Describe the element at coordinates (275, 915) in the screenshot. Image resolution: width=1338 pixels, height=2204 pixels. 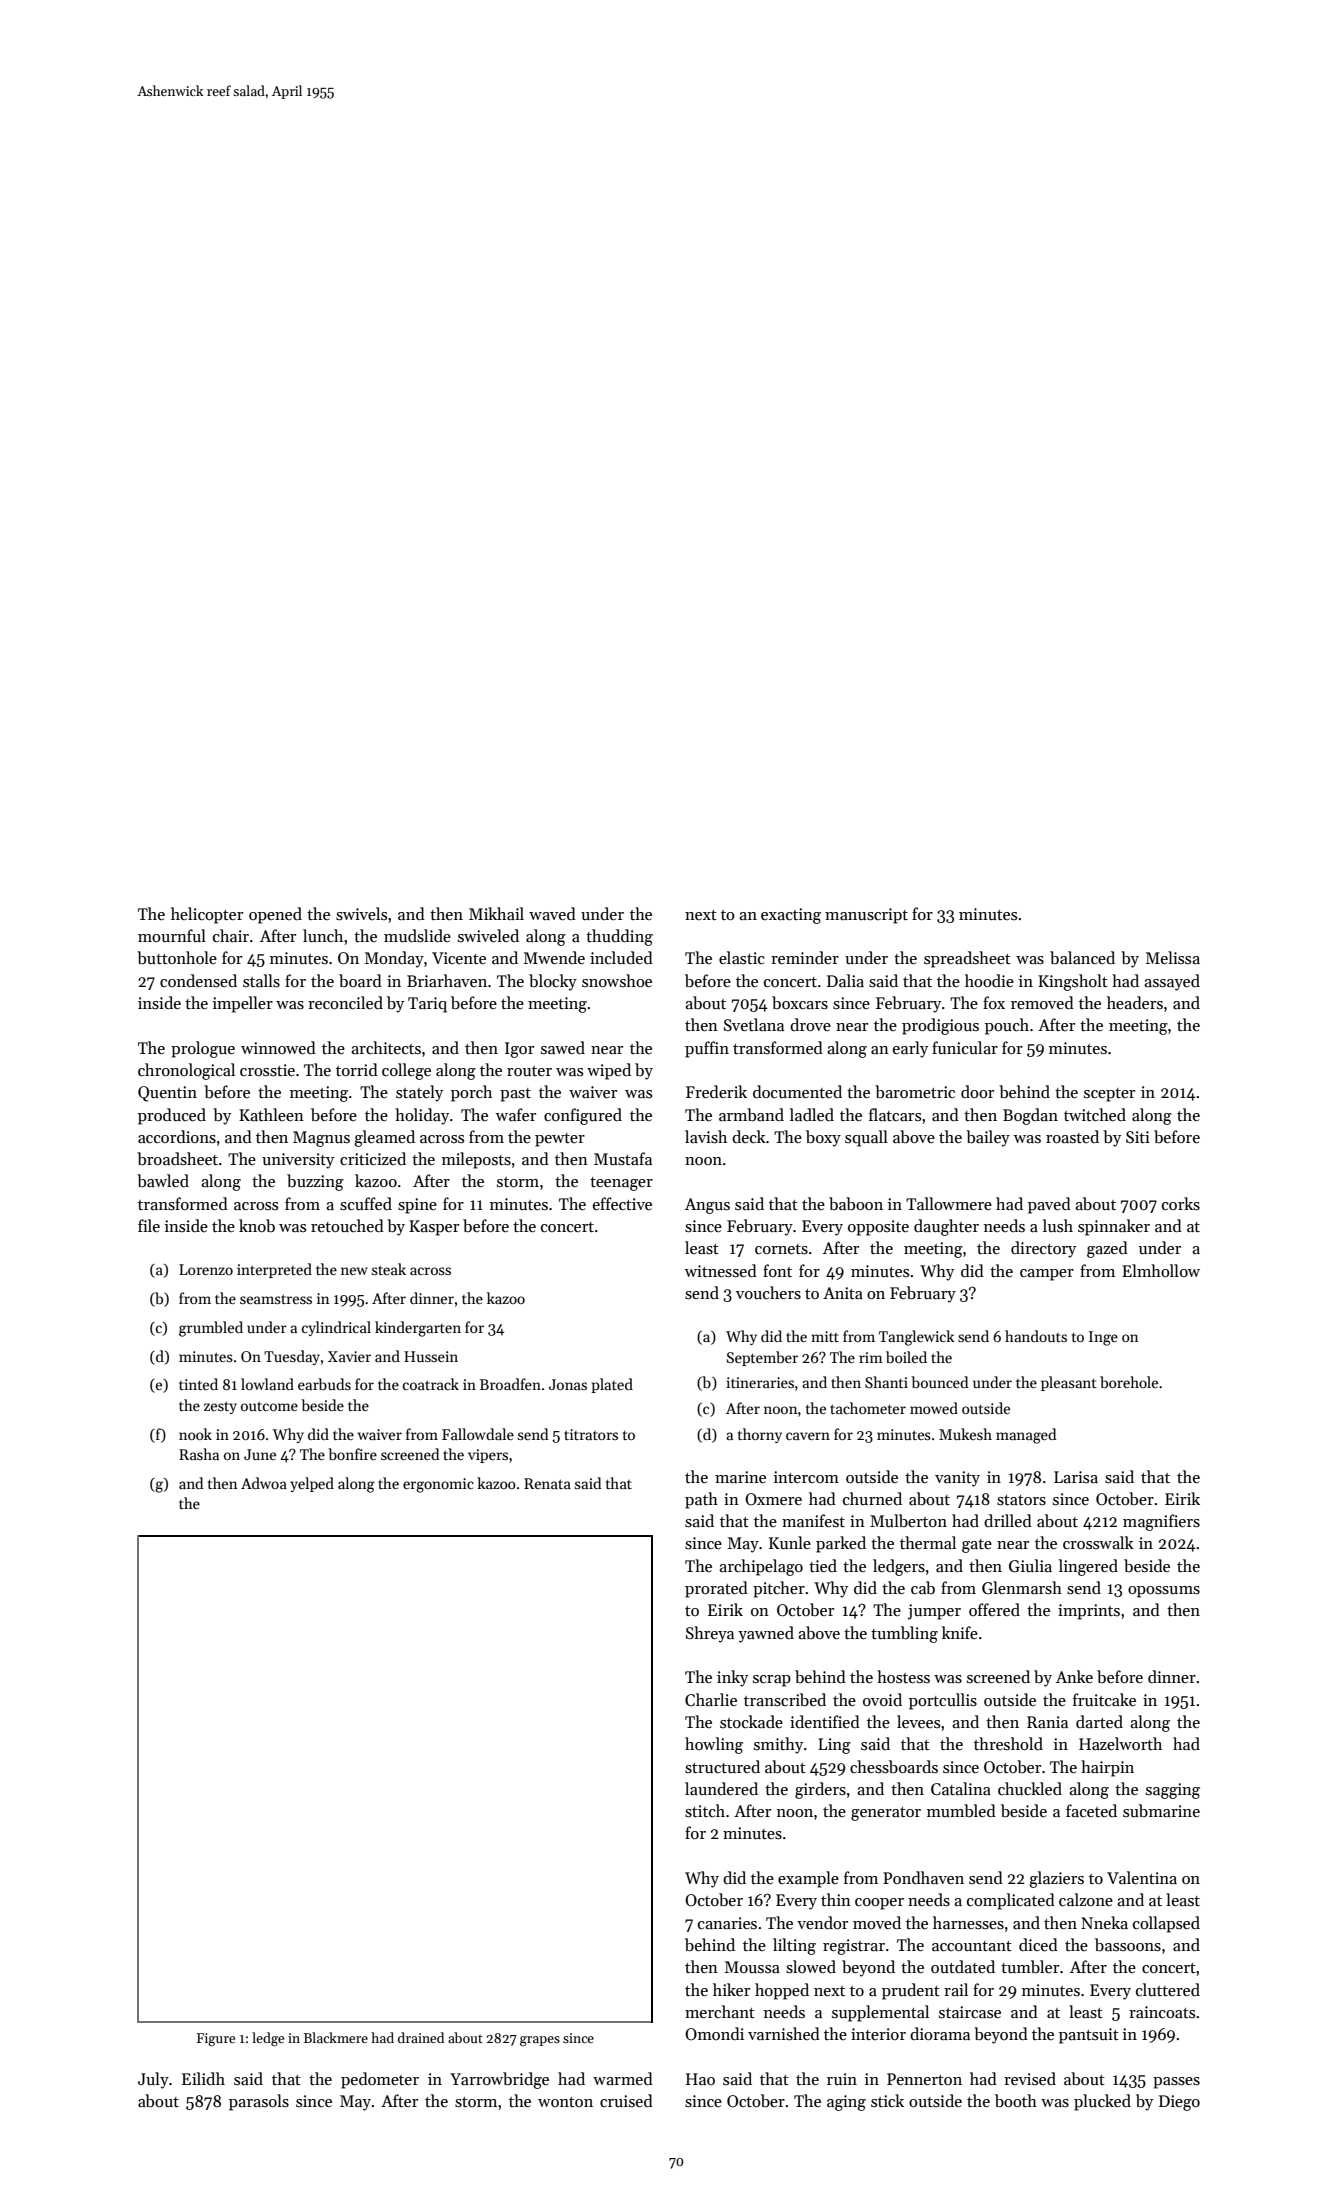
I see `opened` at that location.
